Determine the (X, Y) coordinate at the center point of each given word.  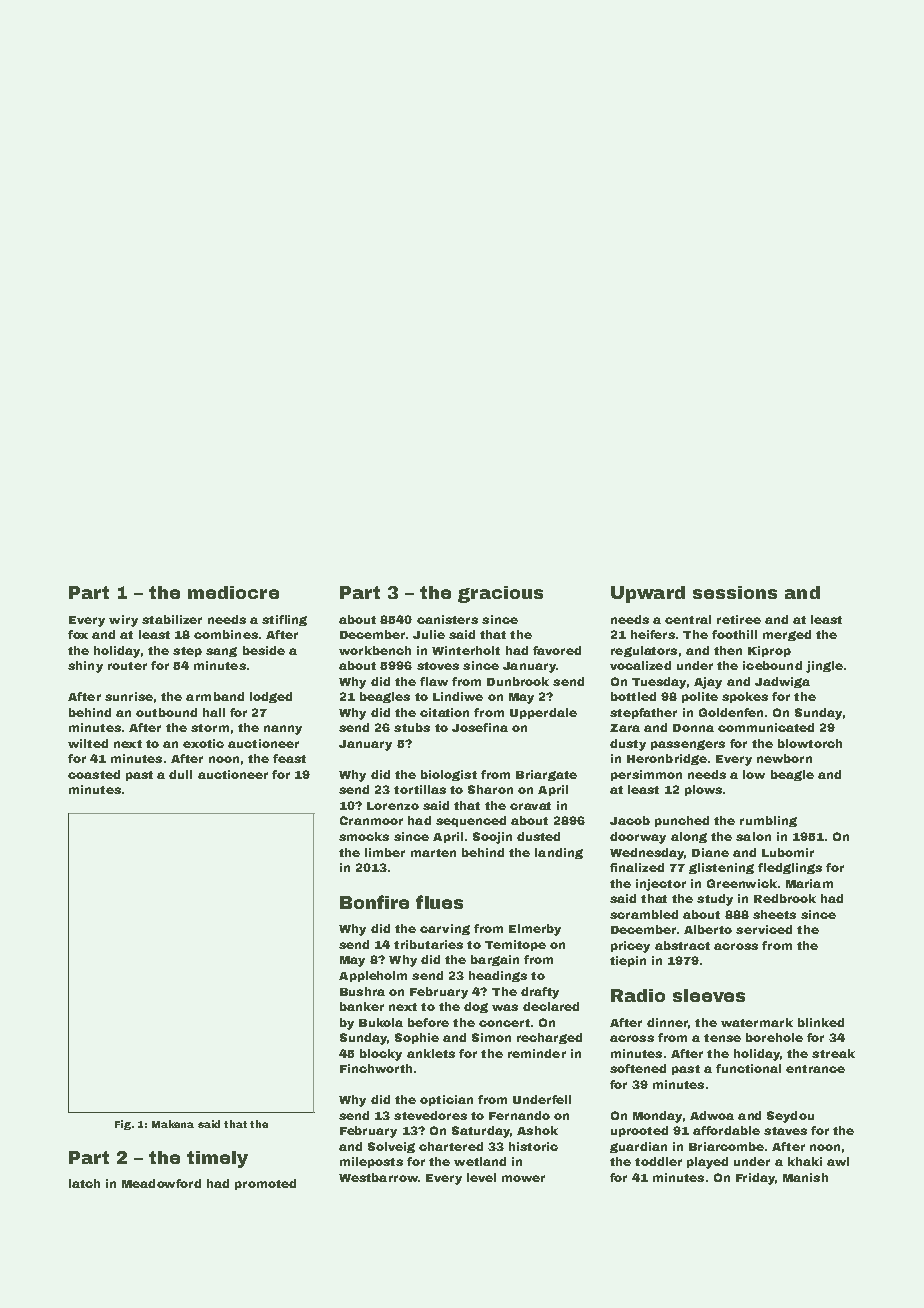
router (127, 666)
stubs (412, 727)
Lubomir (788, 852)
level (481, 1177)
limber (385, 852)
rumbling (768, 821)
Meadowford (161, 1183)
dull (180, 774)
